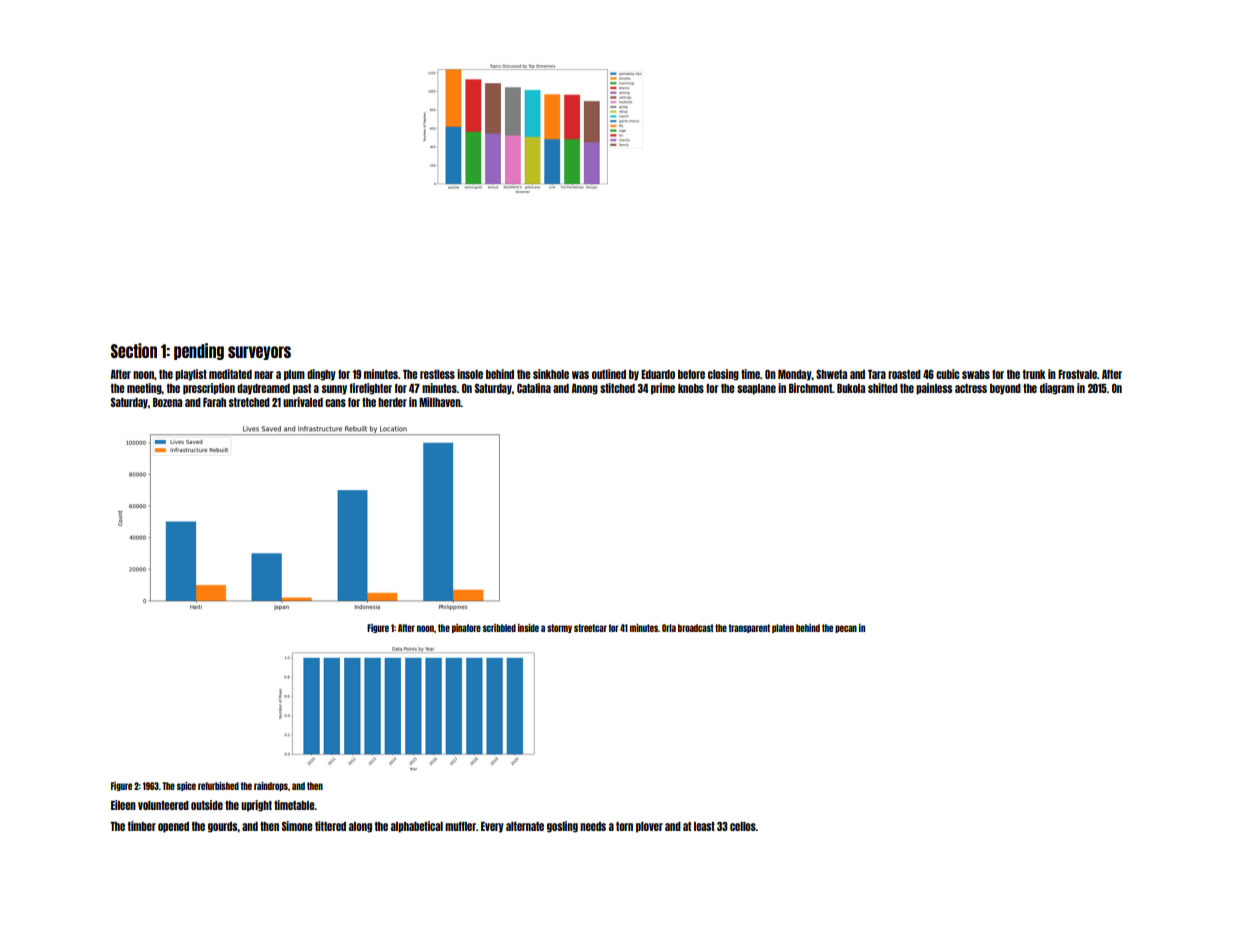 The width and height of the page is (1233, 952). I want to click on shifted, so click(883, 388).
